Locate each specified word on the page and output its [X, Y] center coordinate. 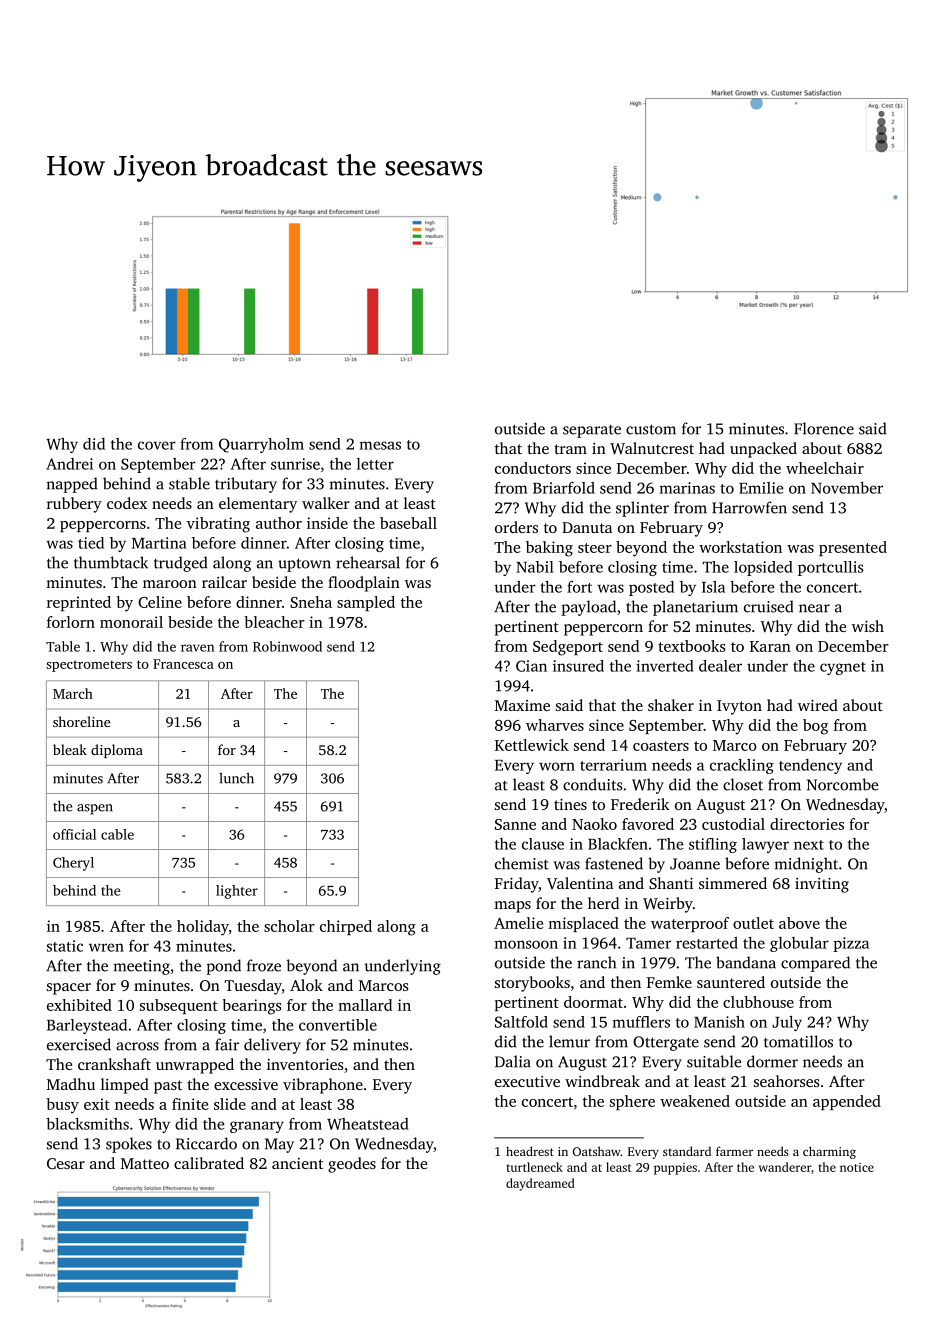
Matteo [145, 1163]
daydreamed [540, 1184]
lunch [236, 778]
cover [157, 445]
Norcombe [843, 784]
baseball [408, 523]
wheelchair [825, 468]
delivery [272, 1046]
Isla [713, 587]
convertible [338, 1025]
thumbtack [111, 562]
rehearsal [368, 562]
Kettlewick [532, 745]
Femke [669, 982]
